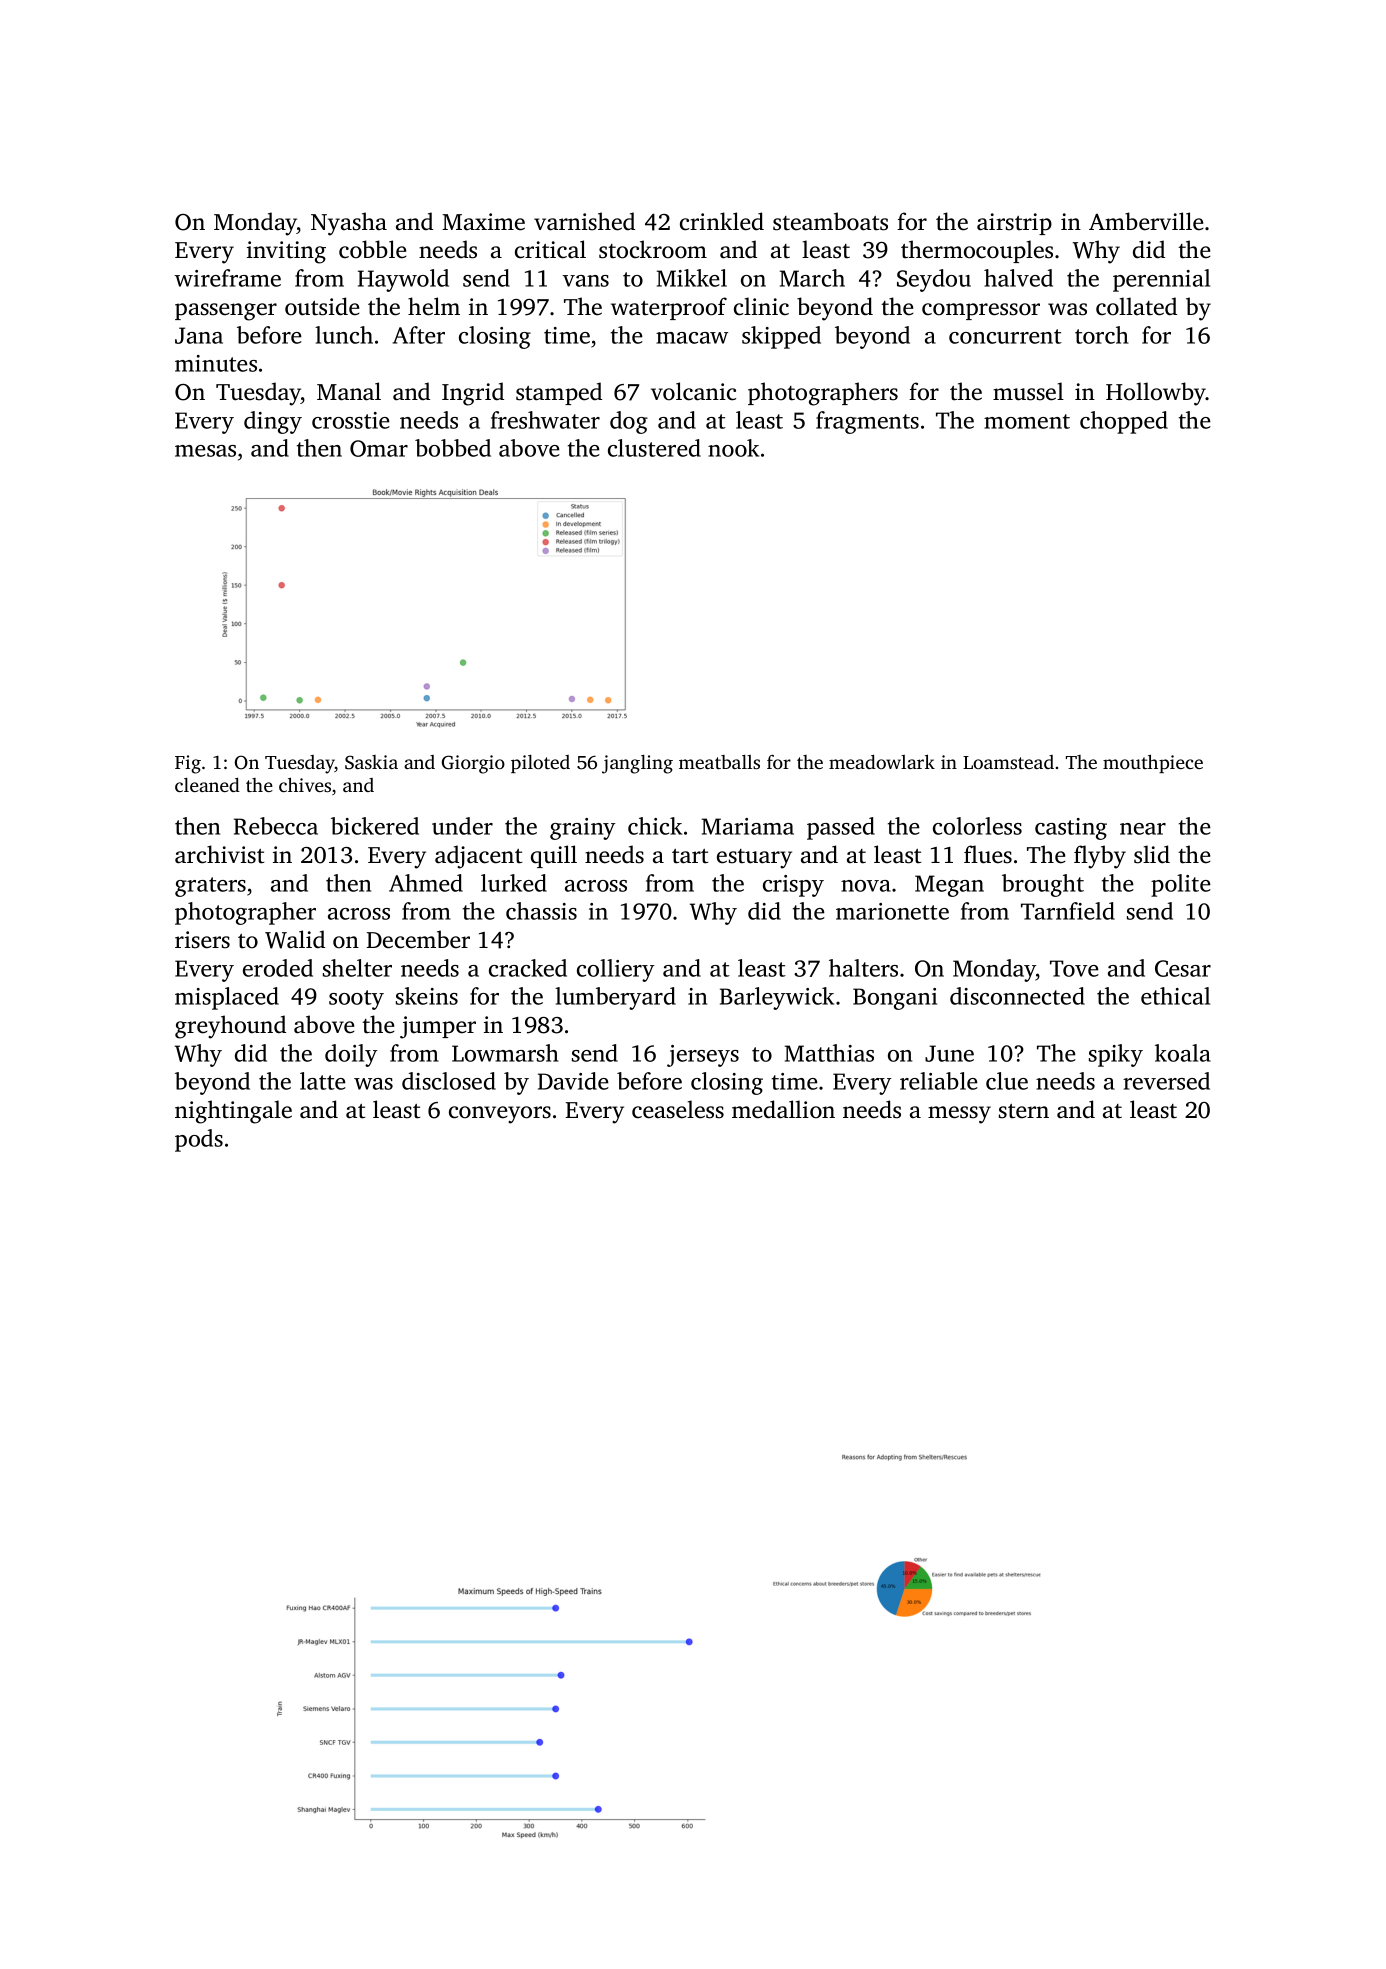 The image size is (1386, 1969). I want to click on mesas, so click(205, 451).
